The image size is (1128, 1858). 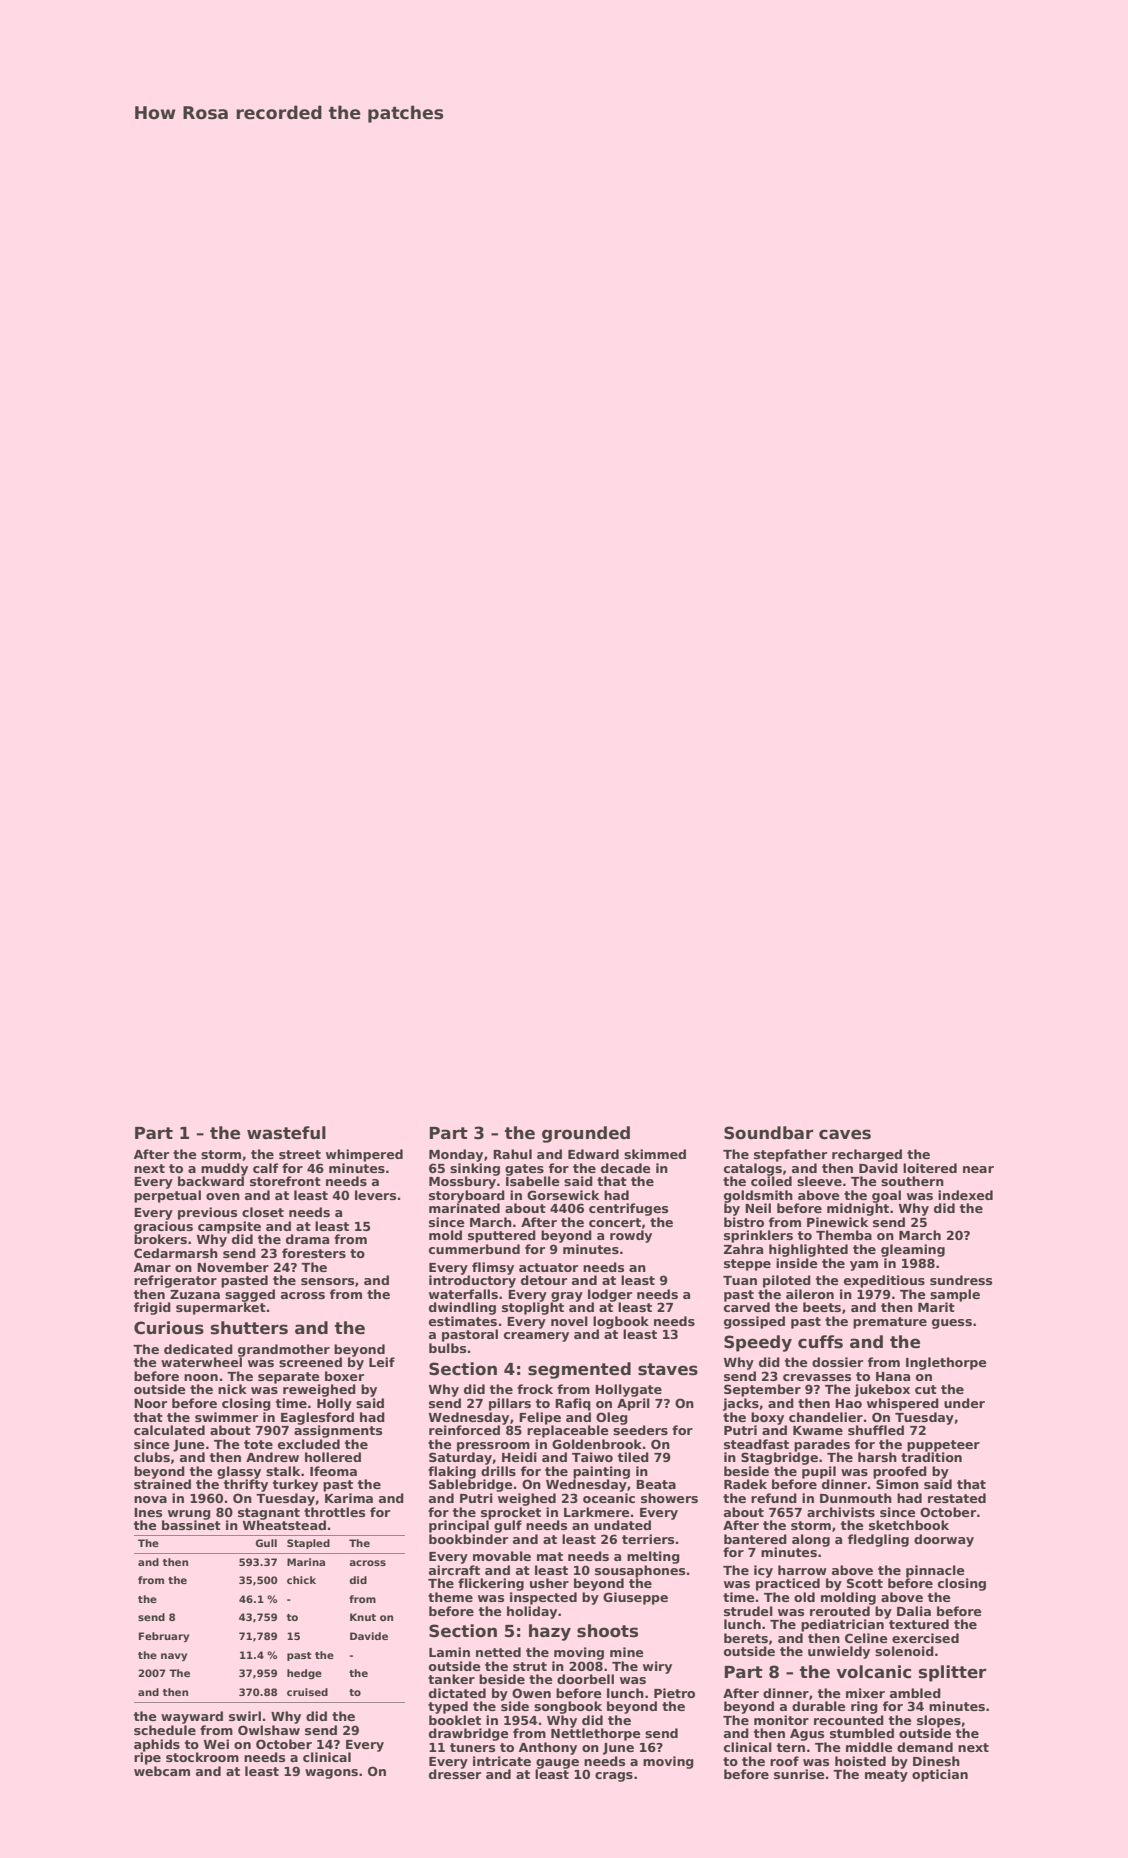 I want to click on assignments, so click(x=338, y=1431).
